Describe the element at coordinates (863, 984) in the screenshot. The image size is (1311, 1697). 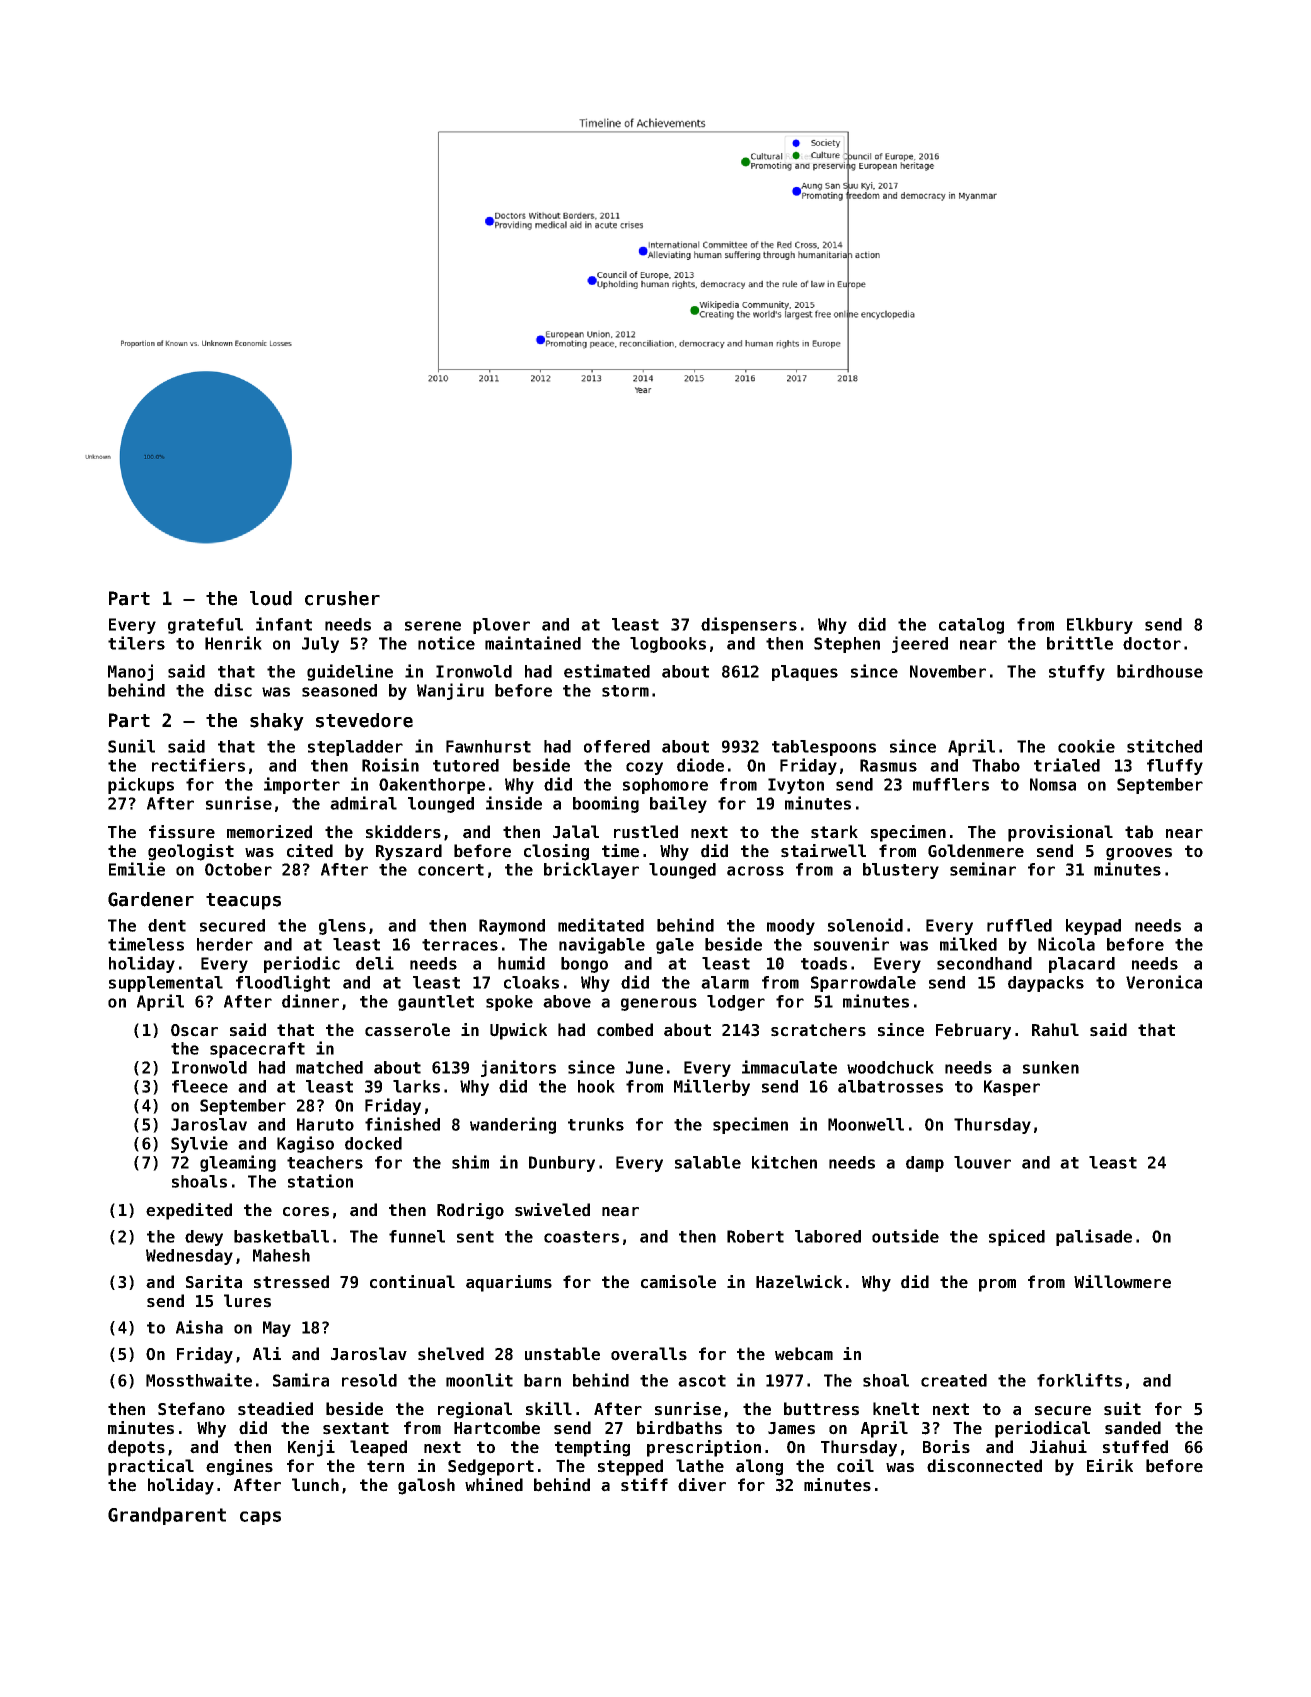
I see `Sparrowdale` at that location.
